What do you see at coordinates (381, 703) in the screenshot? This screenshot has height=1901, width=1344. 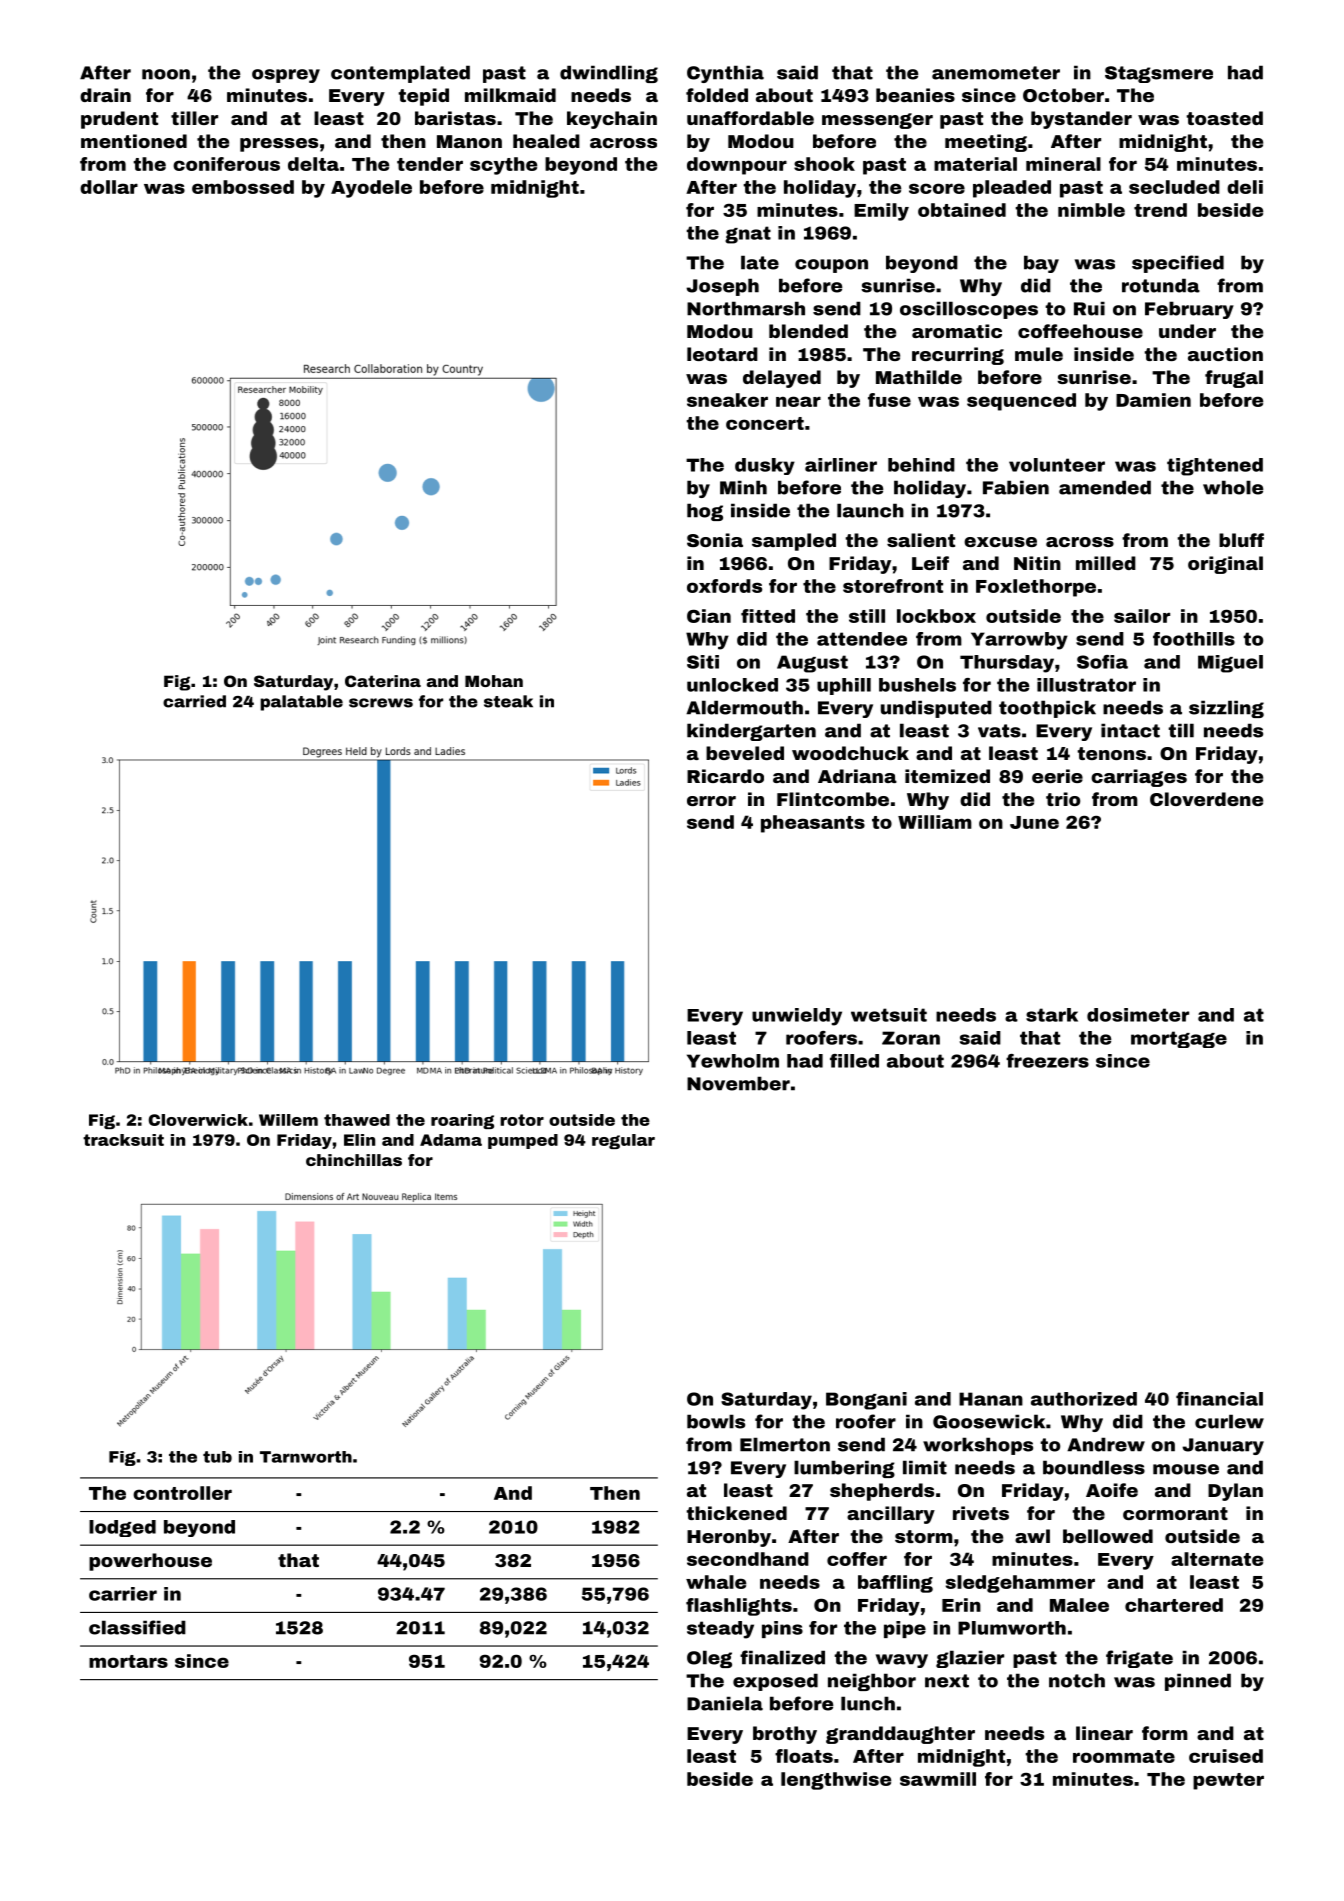 I see `screws` at bounding box center [381, 703].
